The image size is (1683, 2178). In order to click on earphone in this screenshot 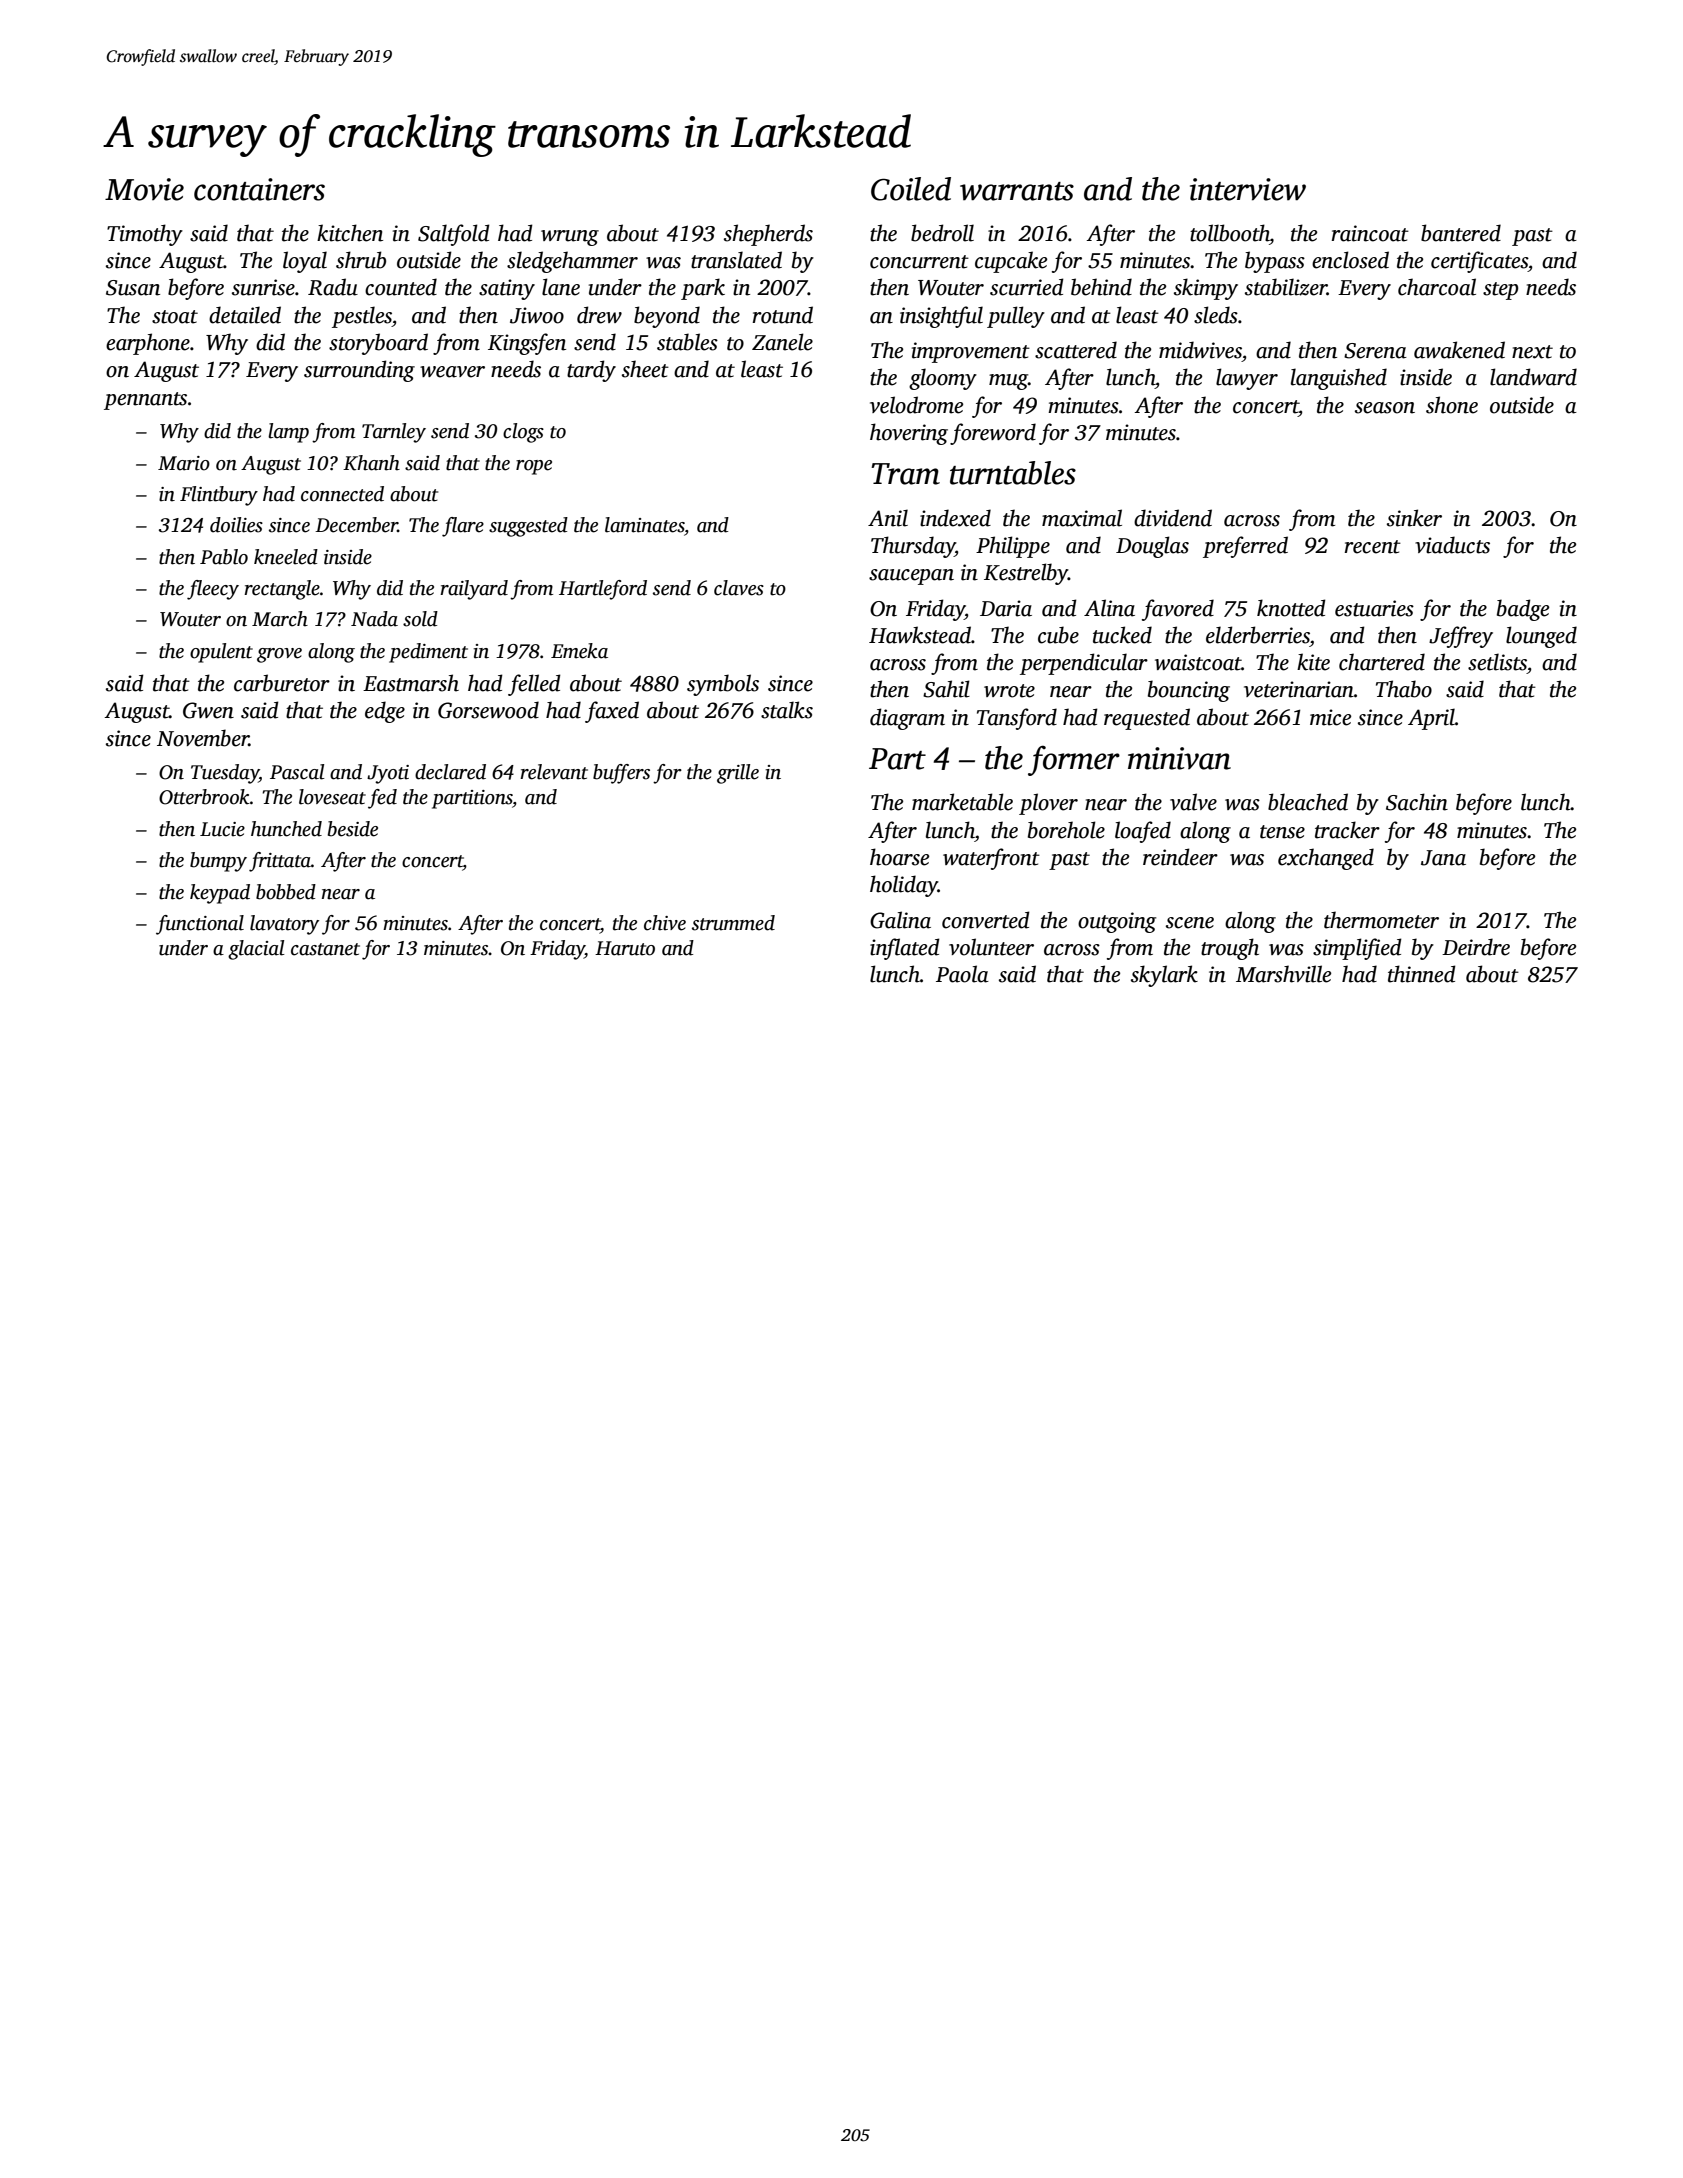, I will do `click(148, 344)`.
